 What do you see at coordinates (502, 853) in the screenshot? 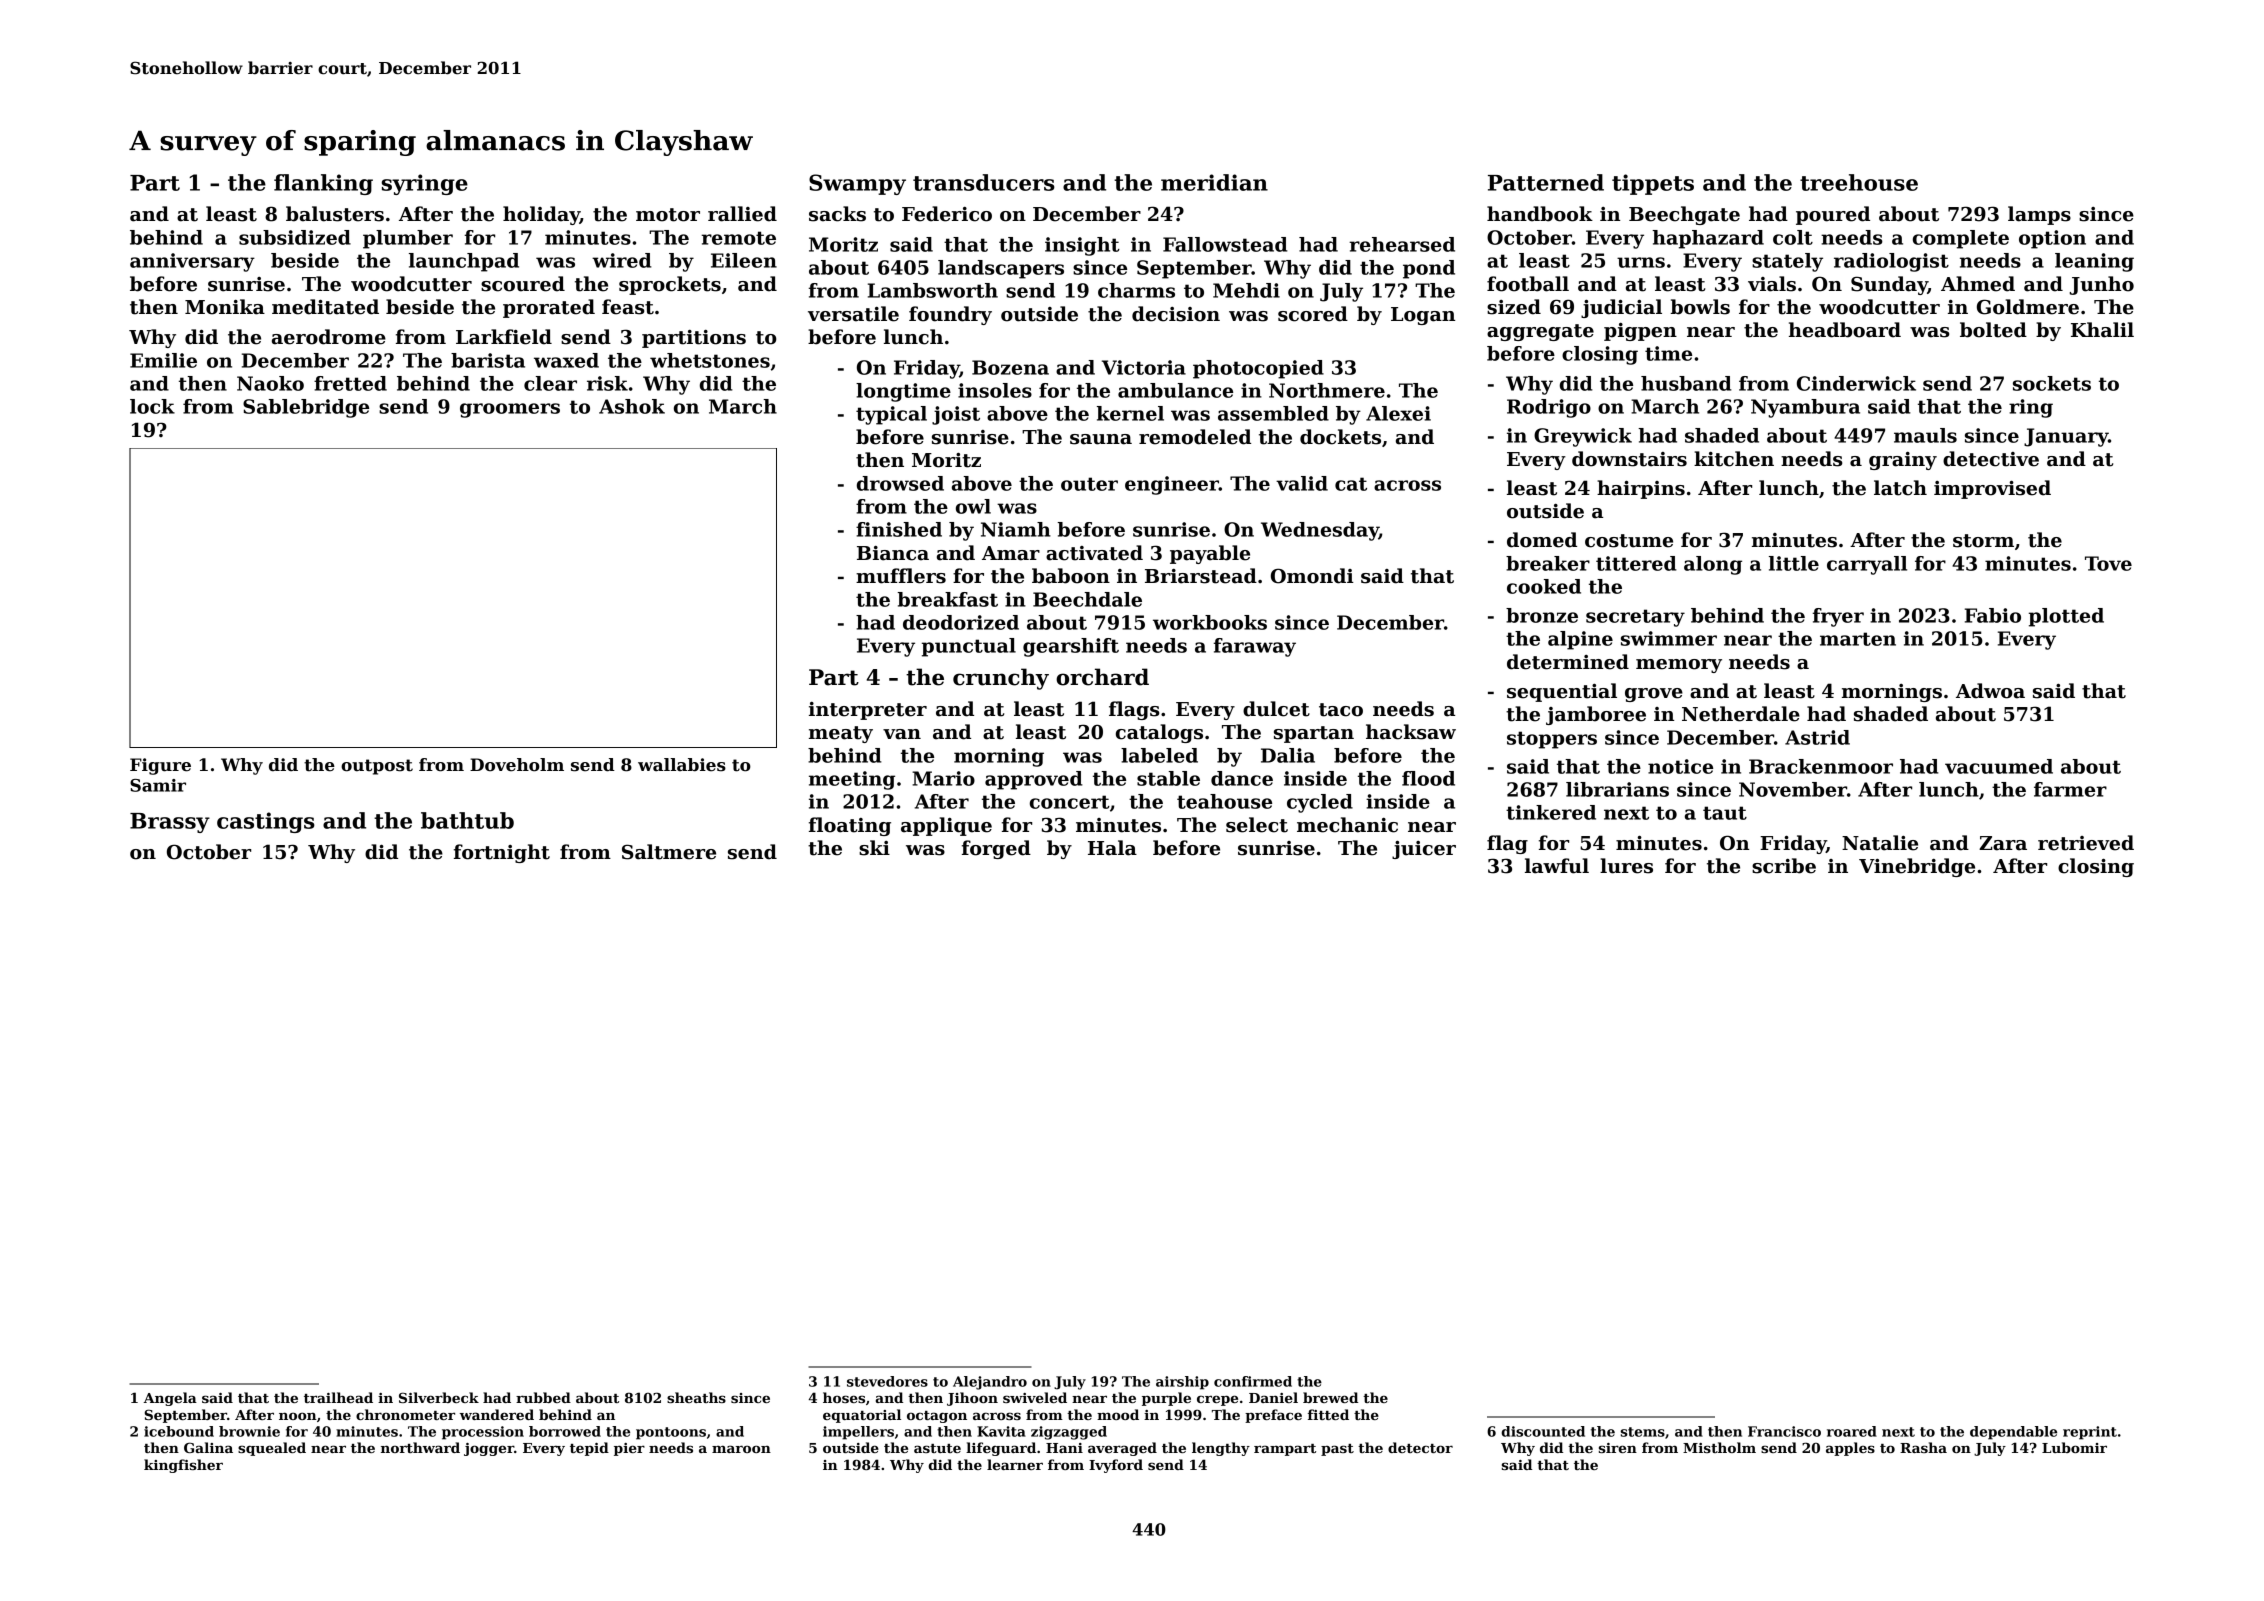
I see `fortnight` at bounding box center [502, 853].
